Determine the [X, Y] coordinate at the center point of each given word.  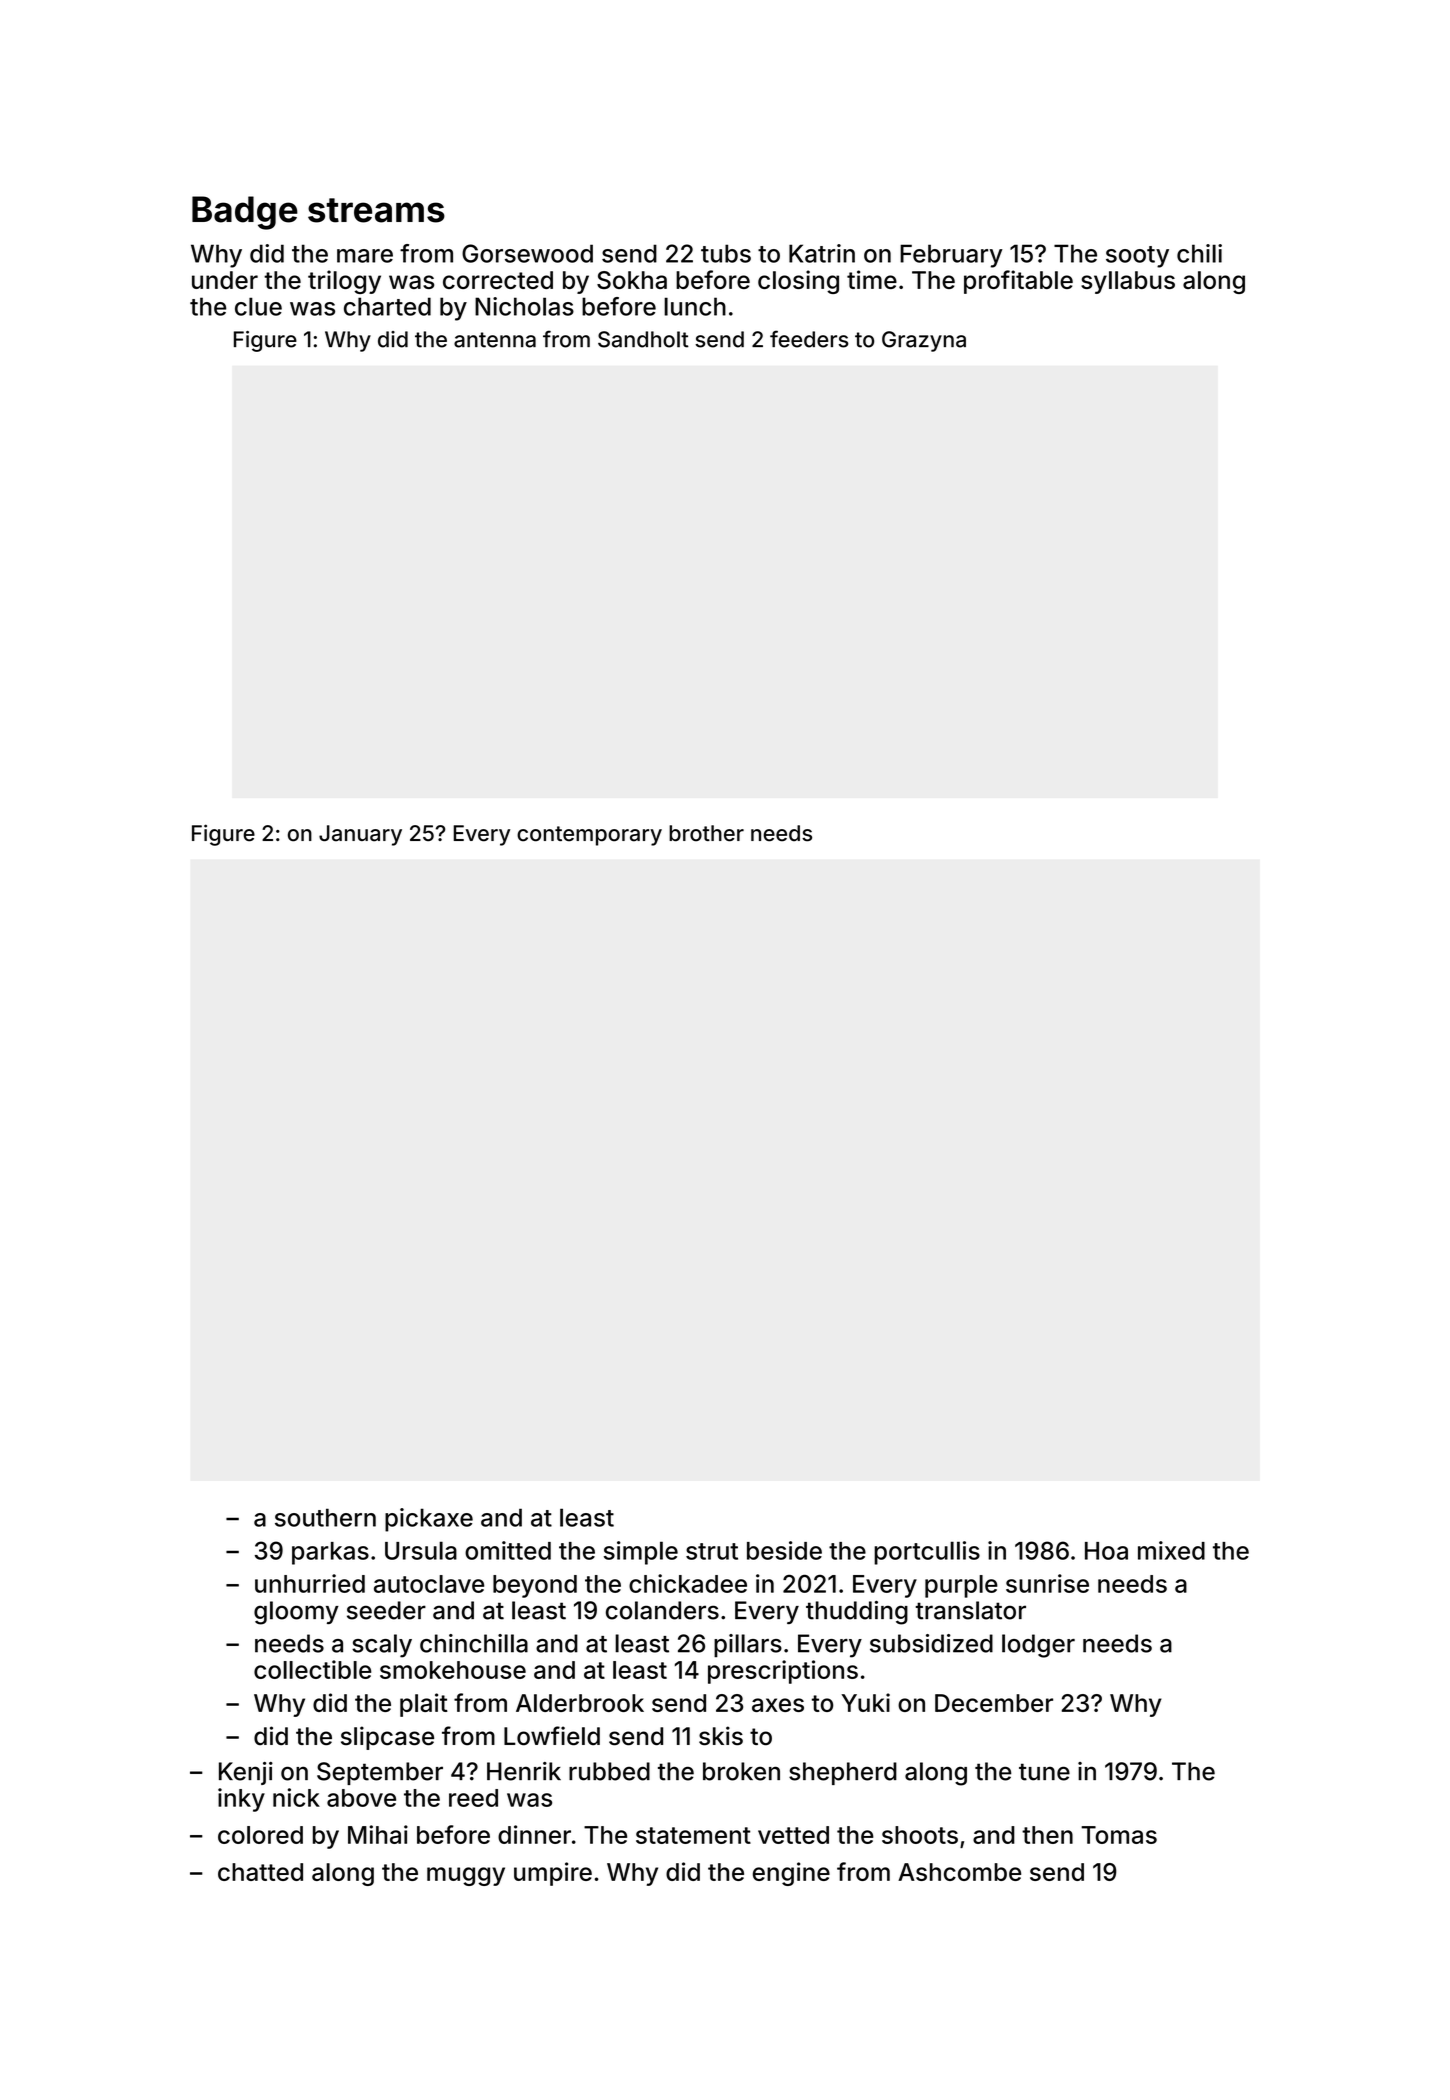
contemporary [589, 836]
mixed [1171, 1550]
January [360, 835]
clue [258, 306]
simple [641, 1553]
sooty [1137, 257]
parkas [330, 1553]
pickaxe [429, 1520]
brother [706, 833]
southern [325, 1517]
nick [296, 1797]
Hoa [1106, 1551]
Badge [245, 213]
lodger [1038, 1646]
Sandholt [643, 339]
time [872, 279]
